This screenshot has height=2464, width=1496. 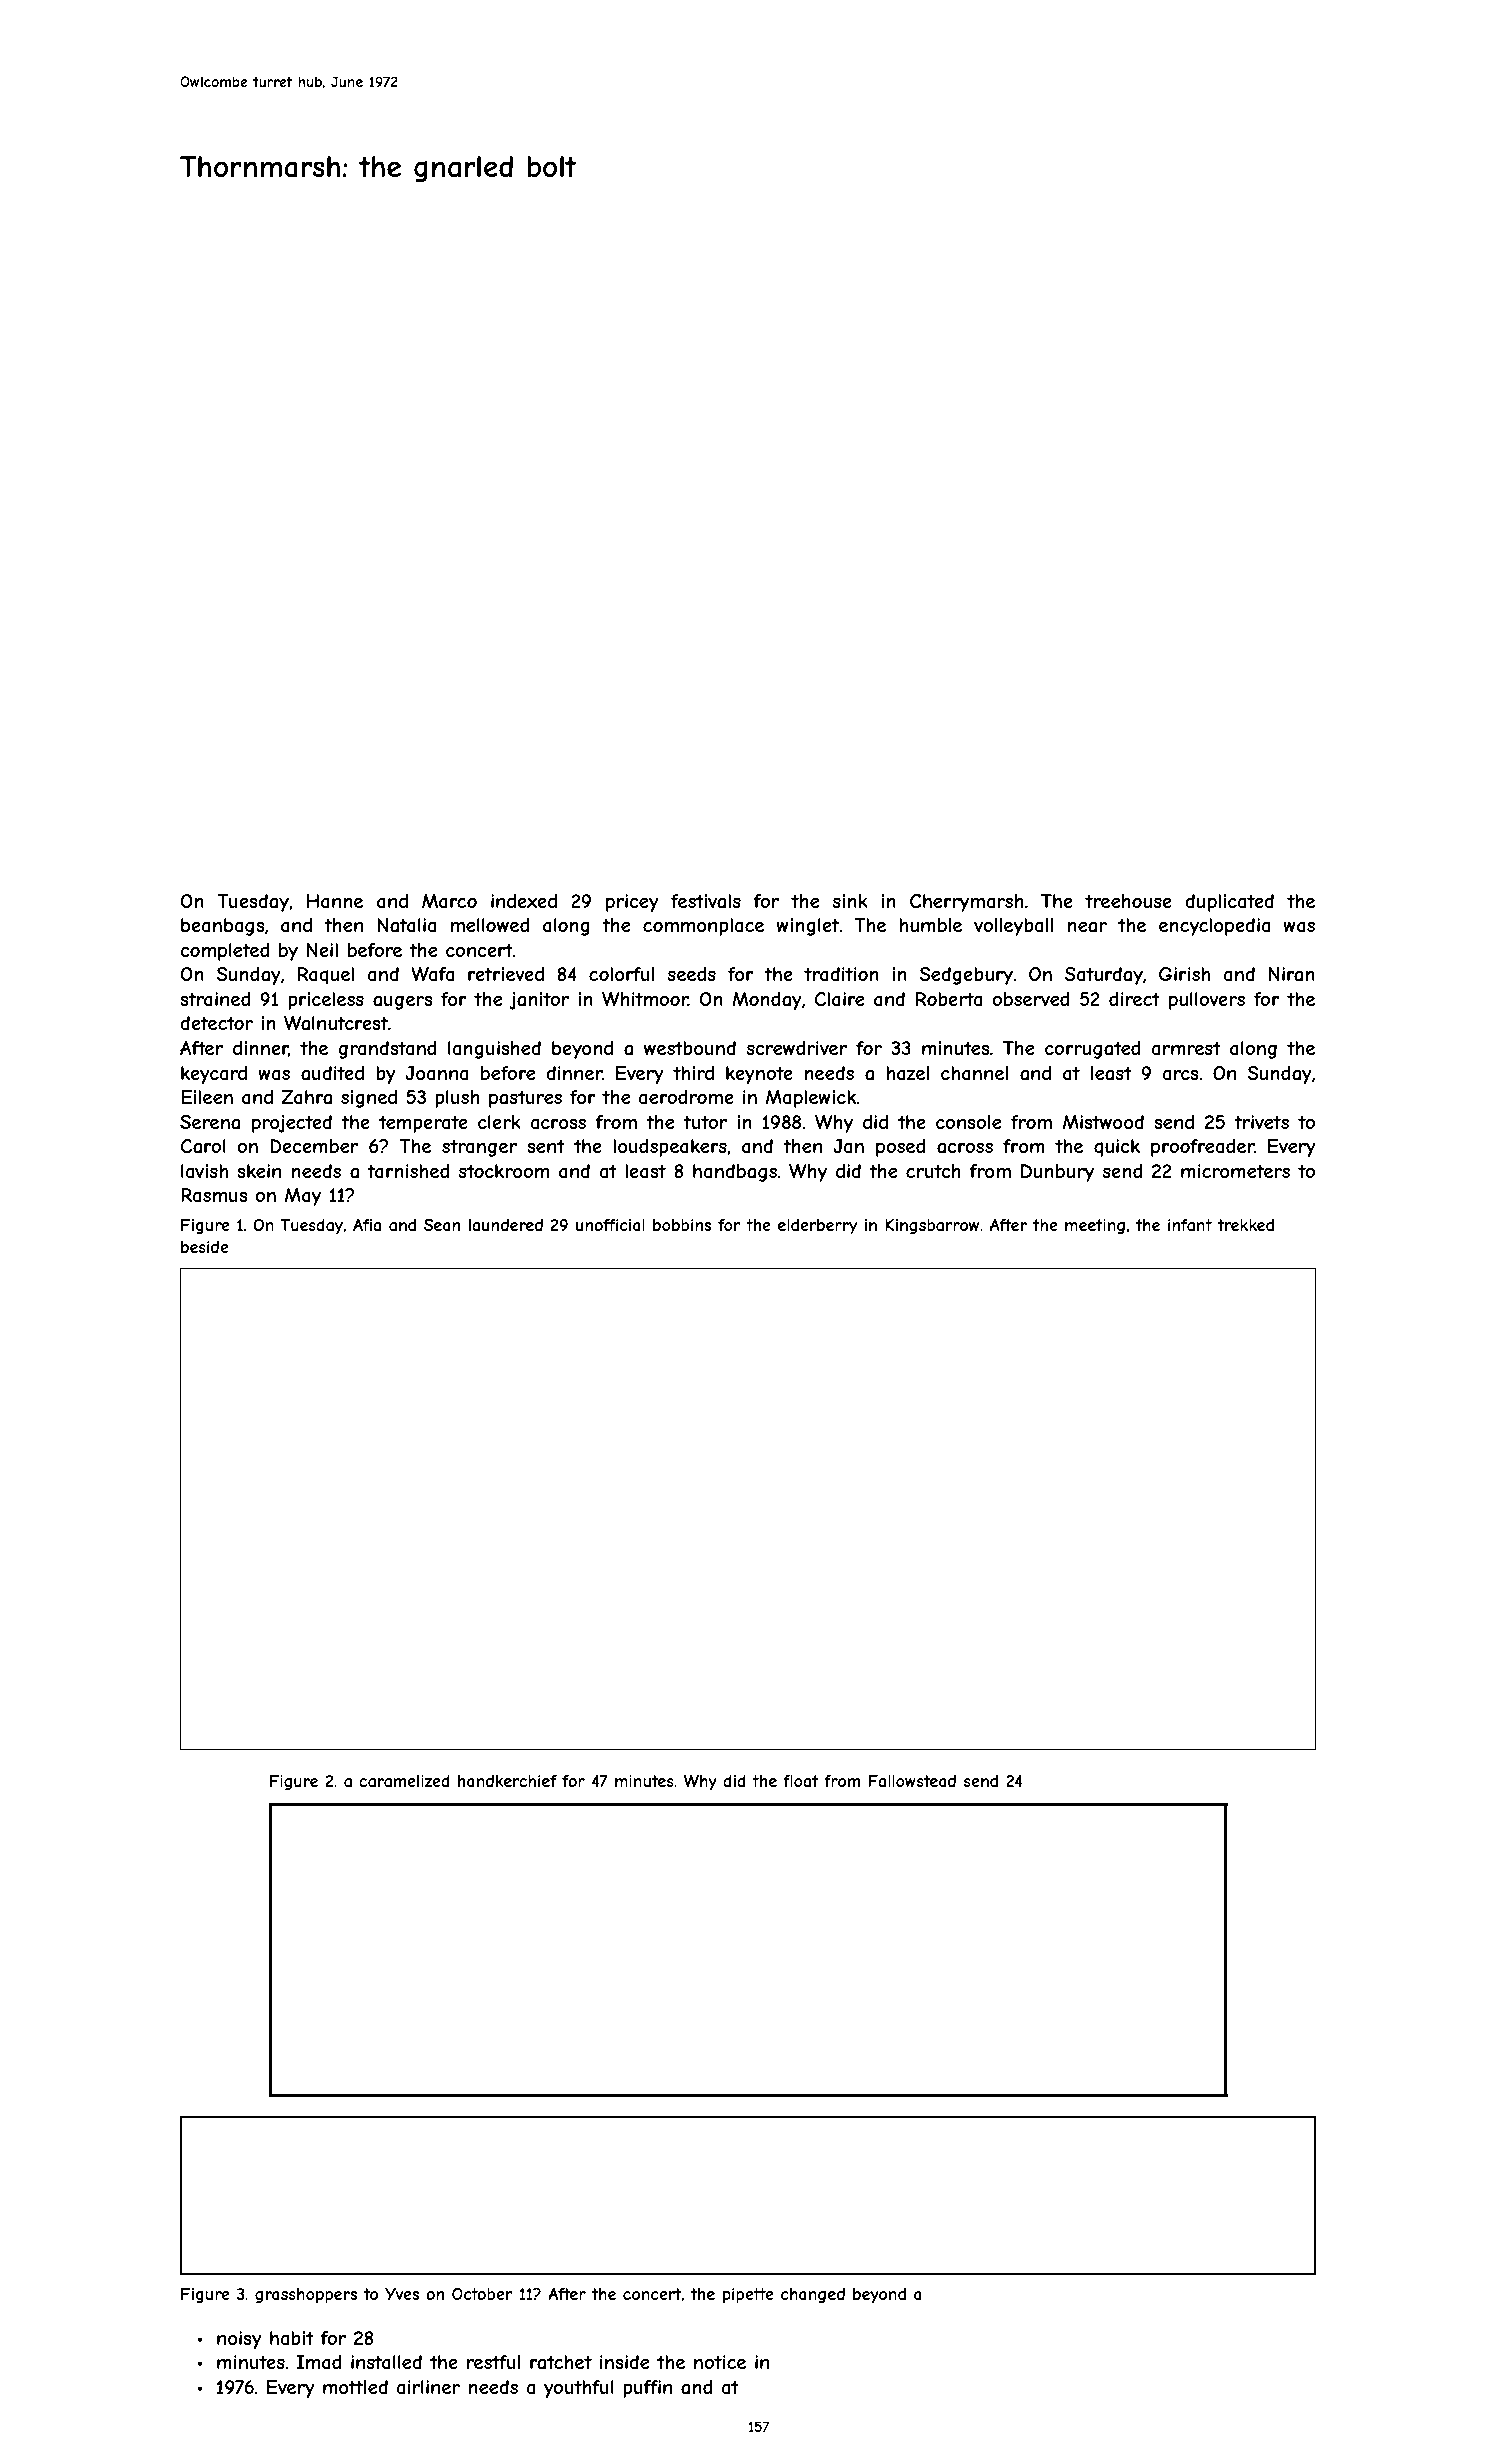 What do you see at coordinates (647, 2389) in the screenshot?
I see `puffin` at bounding box center [647, 2389].
